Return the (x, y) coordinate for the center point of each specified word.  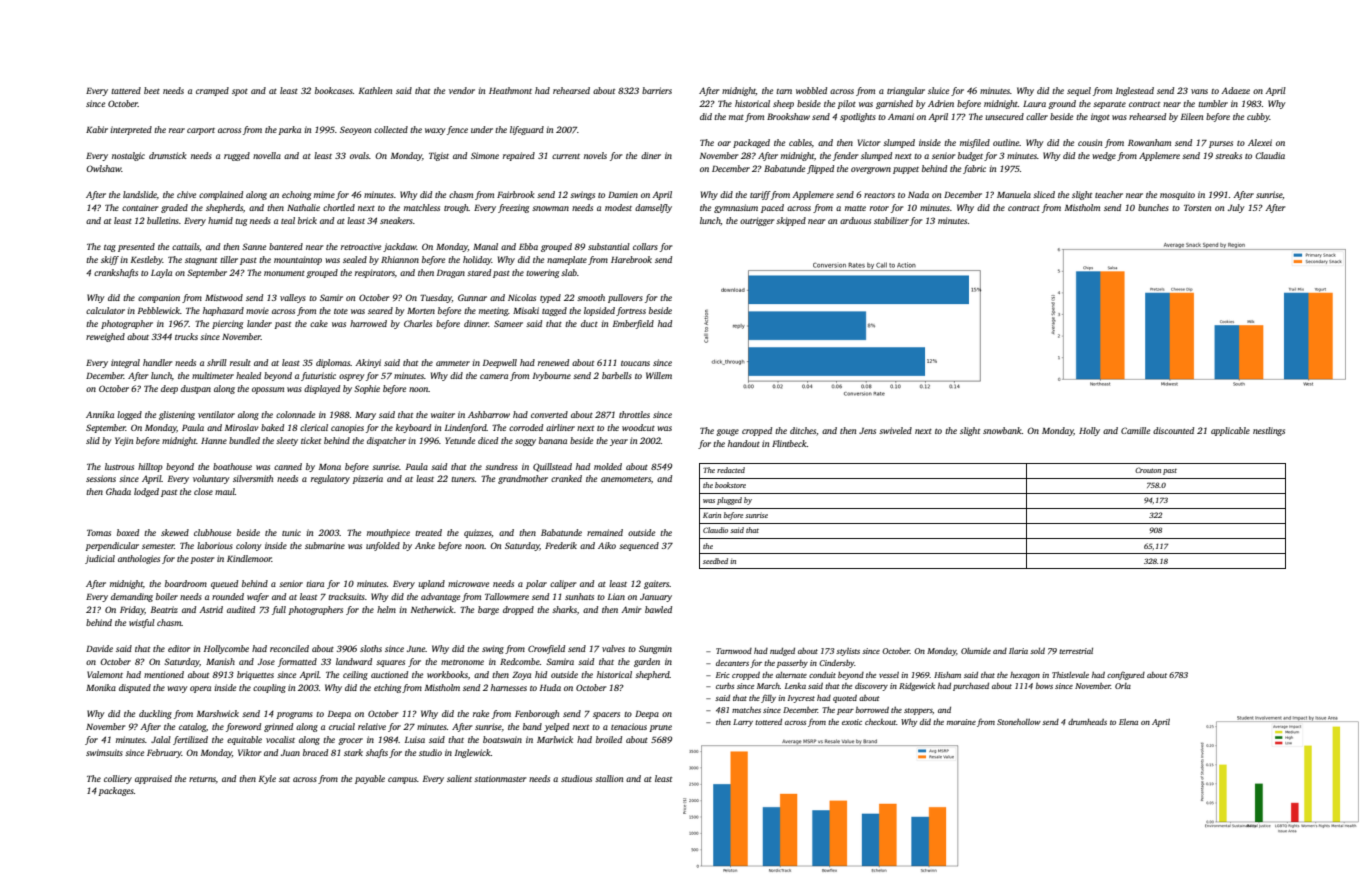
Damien (623, 194)
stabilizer (891, 220)
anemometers (626, 479)
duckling (155, 714)
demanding (132, 597)
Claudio (715, 530)
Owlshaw (103, 168)
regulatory (330, 479)
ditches (803, 430)
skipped (791, 221)
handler (157, 362)
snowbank (1002, 430)
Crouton (1148, 470)
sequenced (639, 546)
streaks (1228, 155)
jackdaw (400, 247)
